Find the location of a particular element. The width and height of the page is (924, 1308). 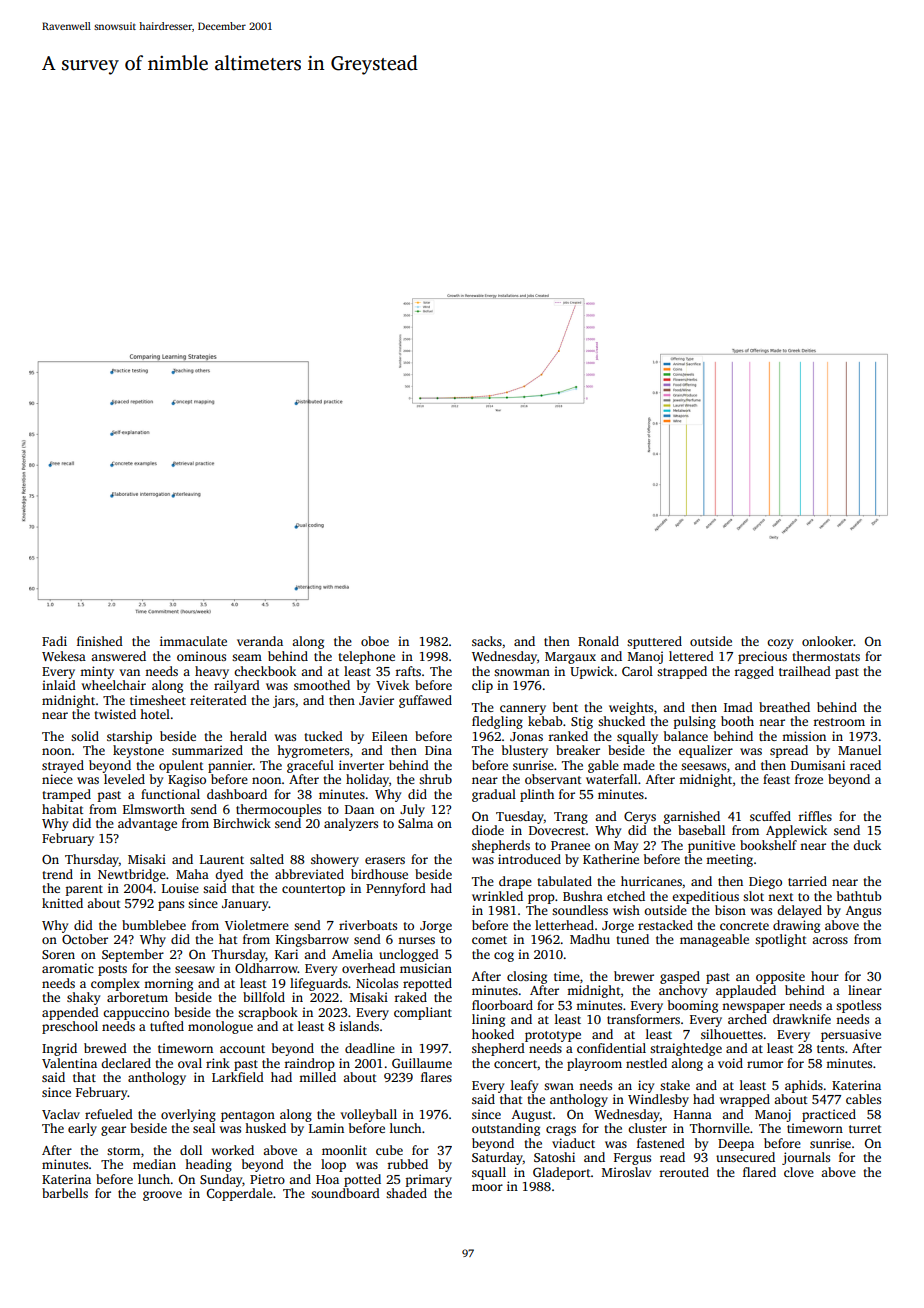

flared is located at coordinates (759, 1172).
